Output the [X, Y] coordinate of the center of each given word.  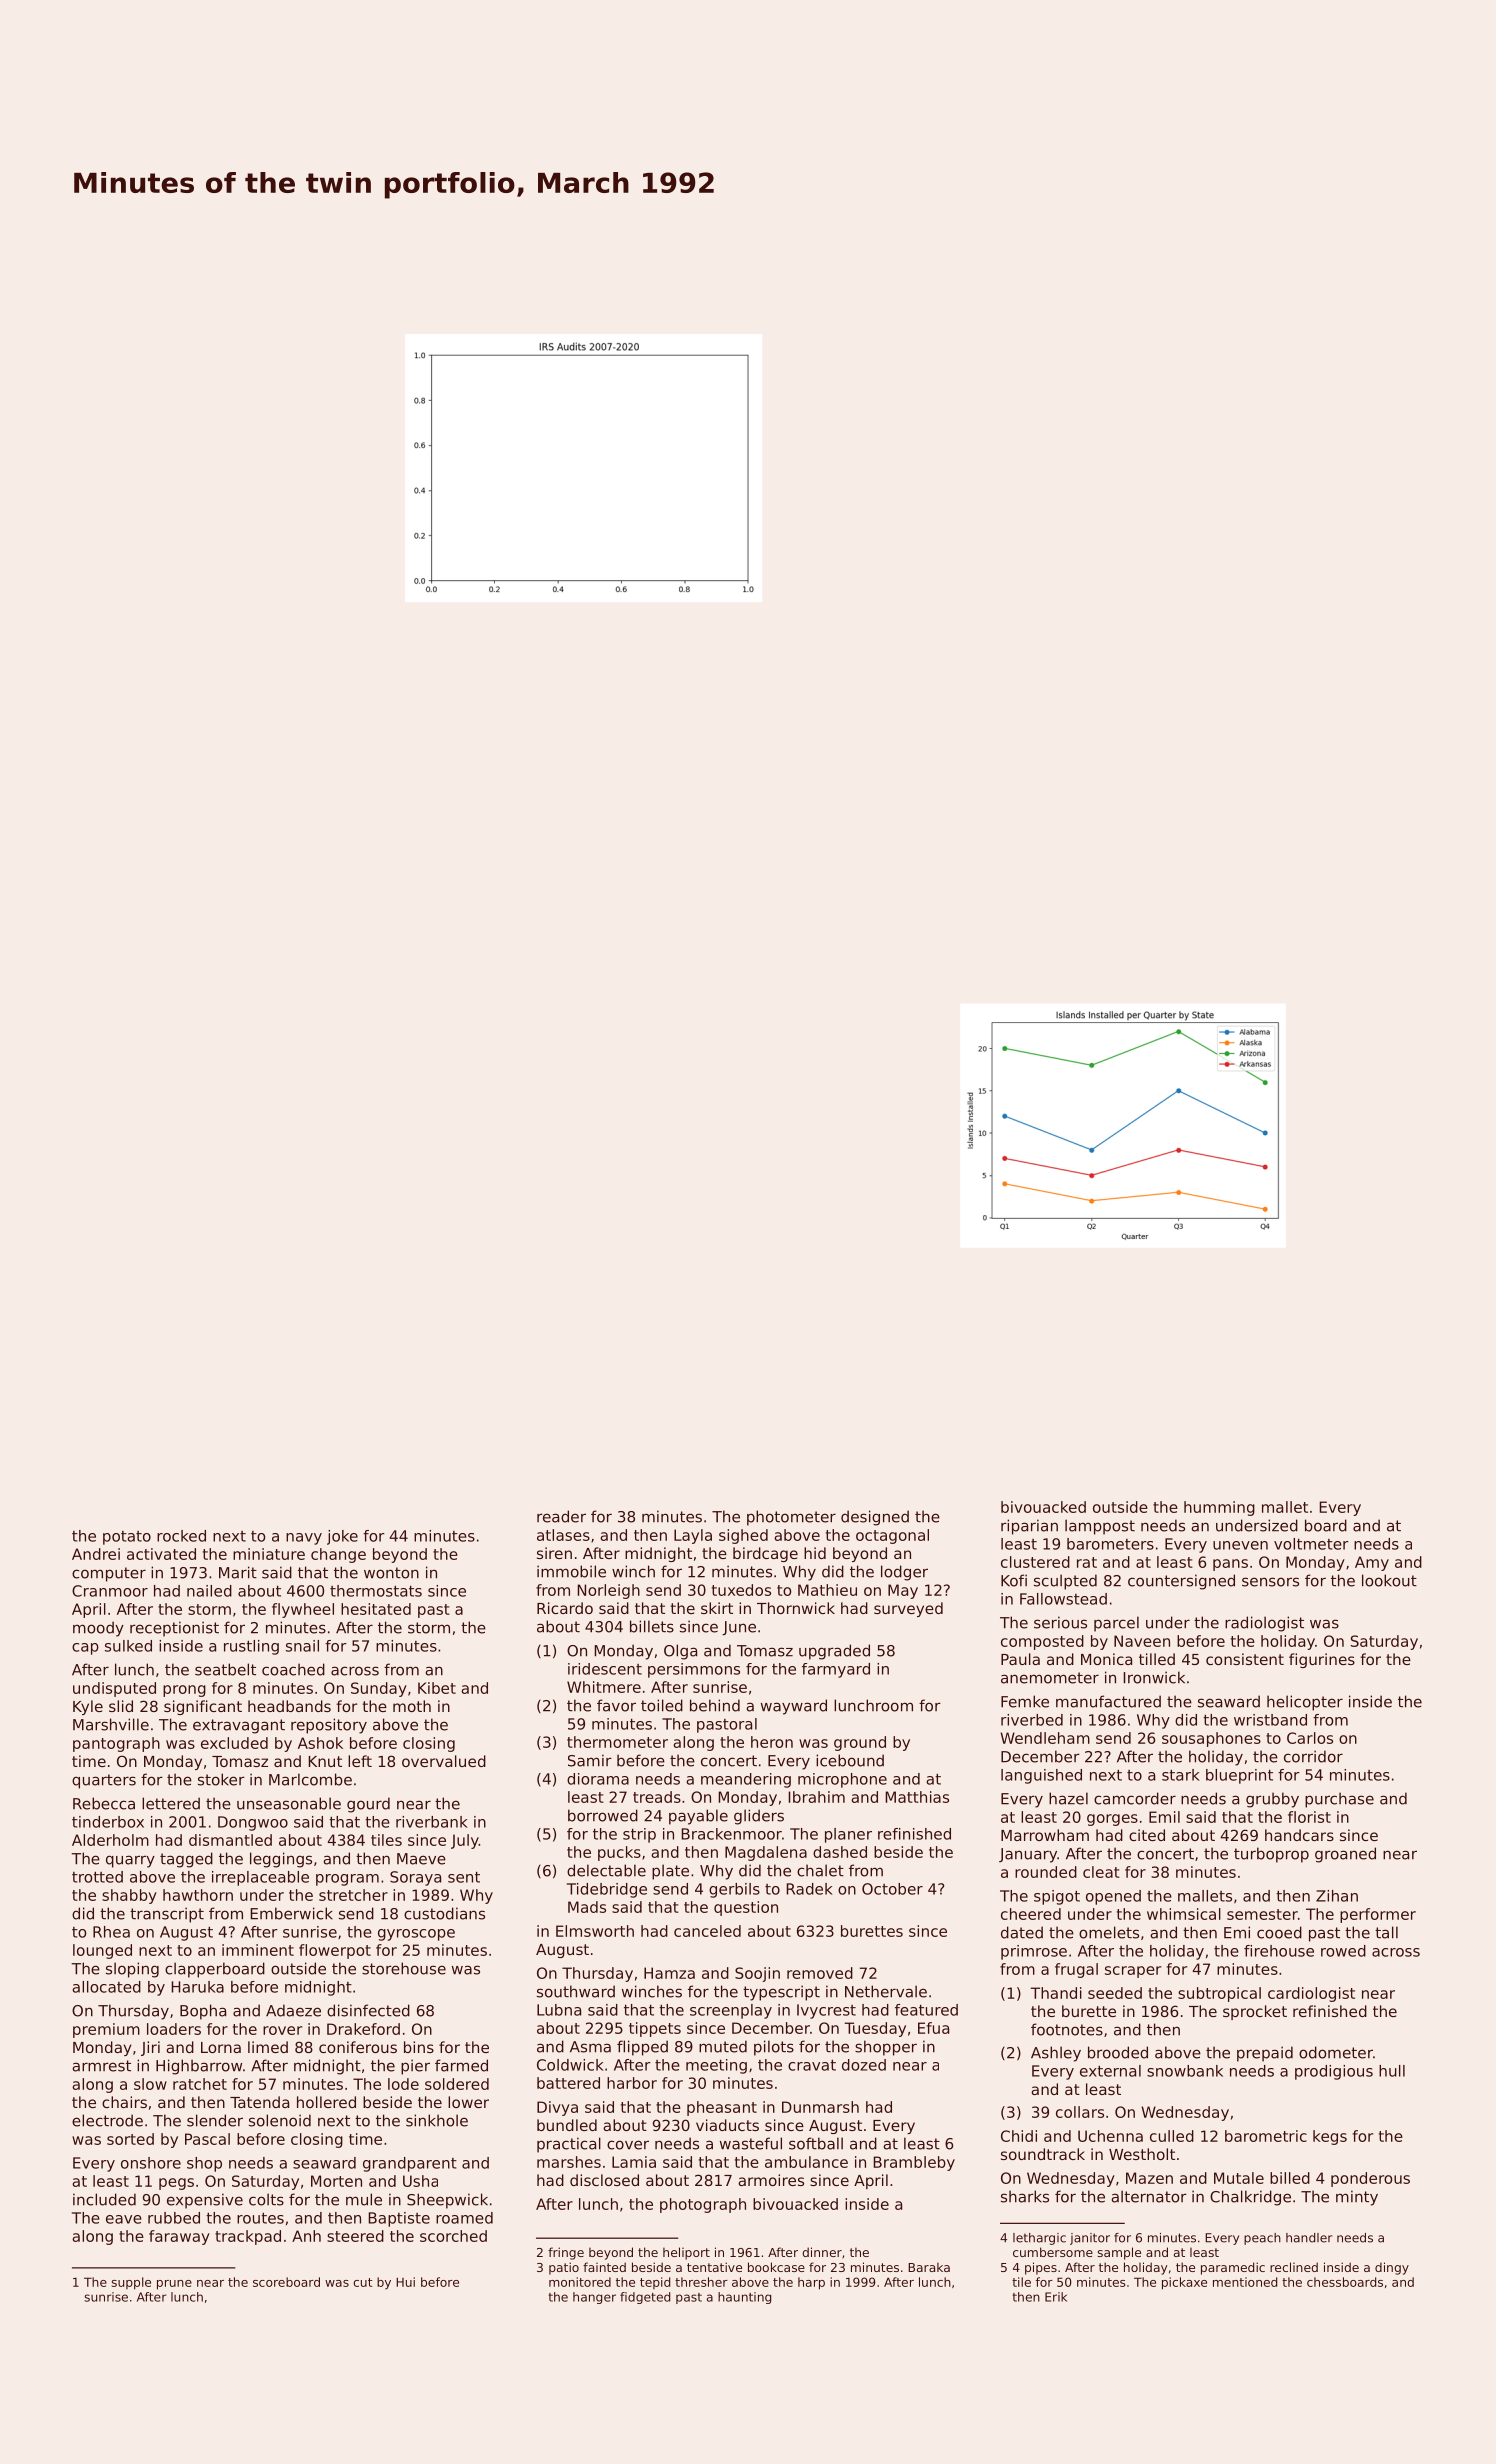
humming [1219, 1508]
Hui [405, 2282]
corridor [1313, 1756]
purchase [1339, 1800]
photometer [791, 1518]
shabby [129, 1896]
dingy [1392, 2268]
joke [342, 1537]
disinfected [368, 2010]
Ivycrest [826, 2011]
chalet [820, 1870]
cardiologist [1311, 1994]
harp [811, 2283]
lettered [171, 1803]
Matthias [917, 1797]
